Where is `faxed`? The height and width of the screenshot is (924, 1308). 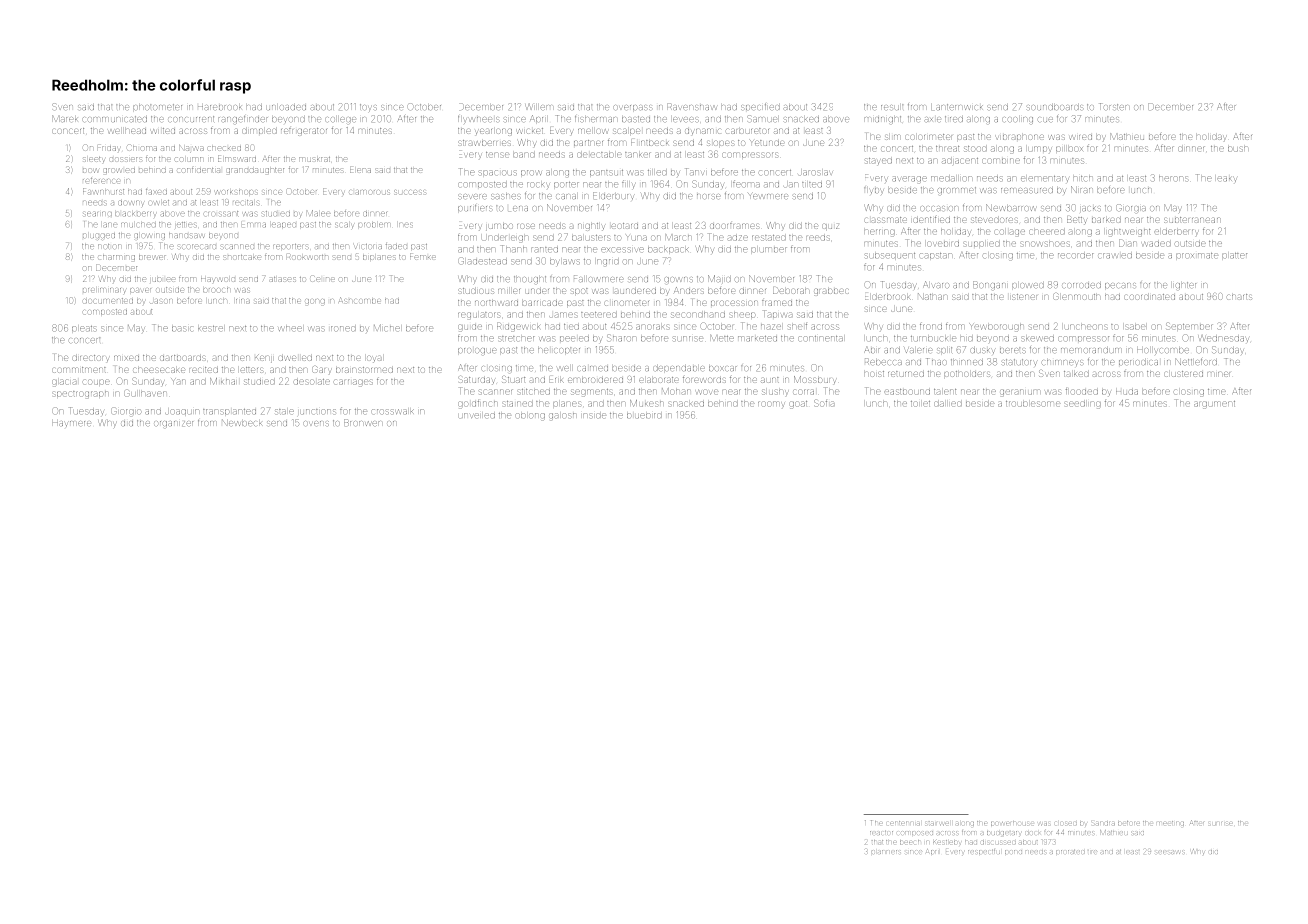
faxed is located at coordinates (156, 192).
